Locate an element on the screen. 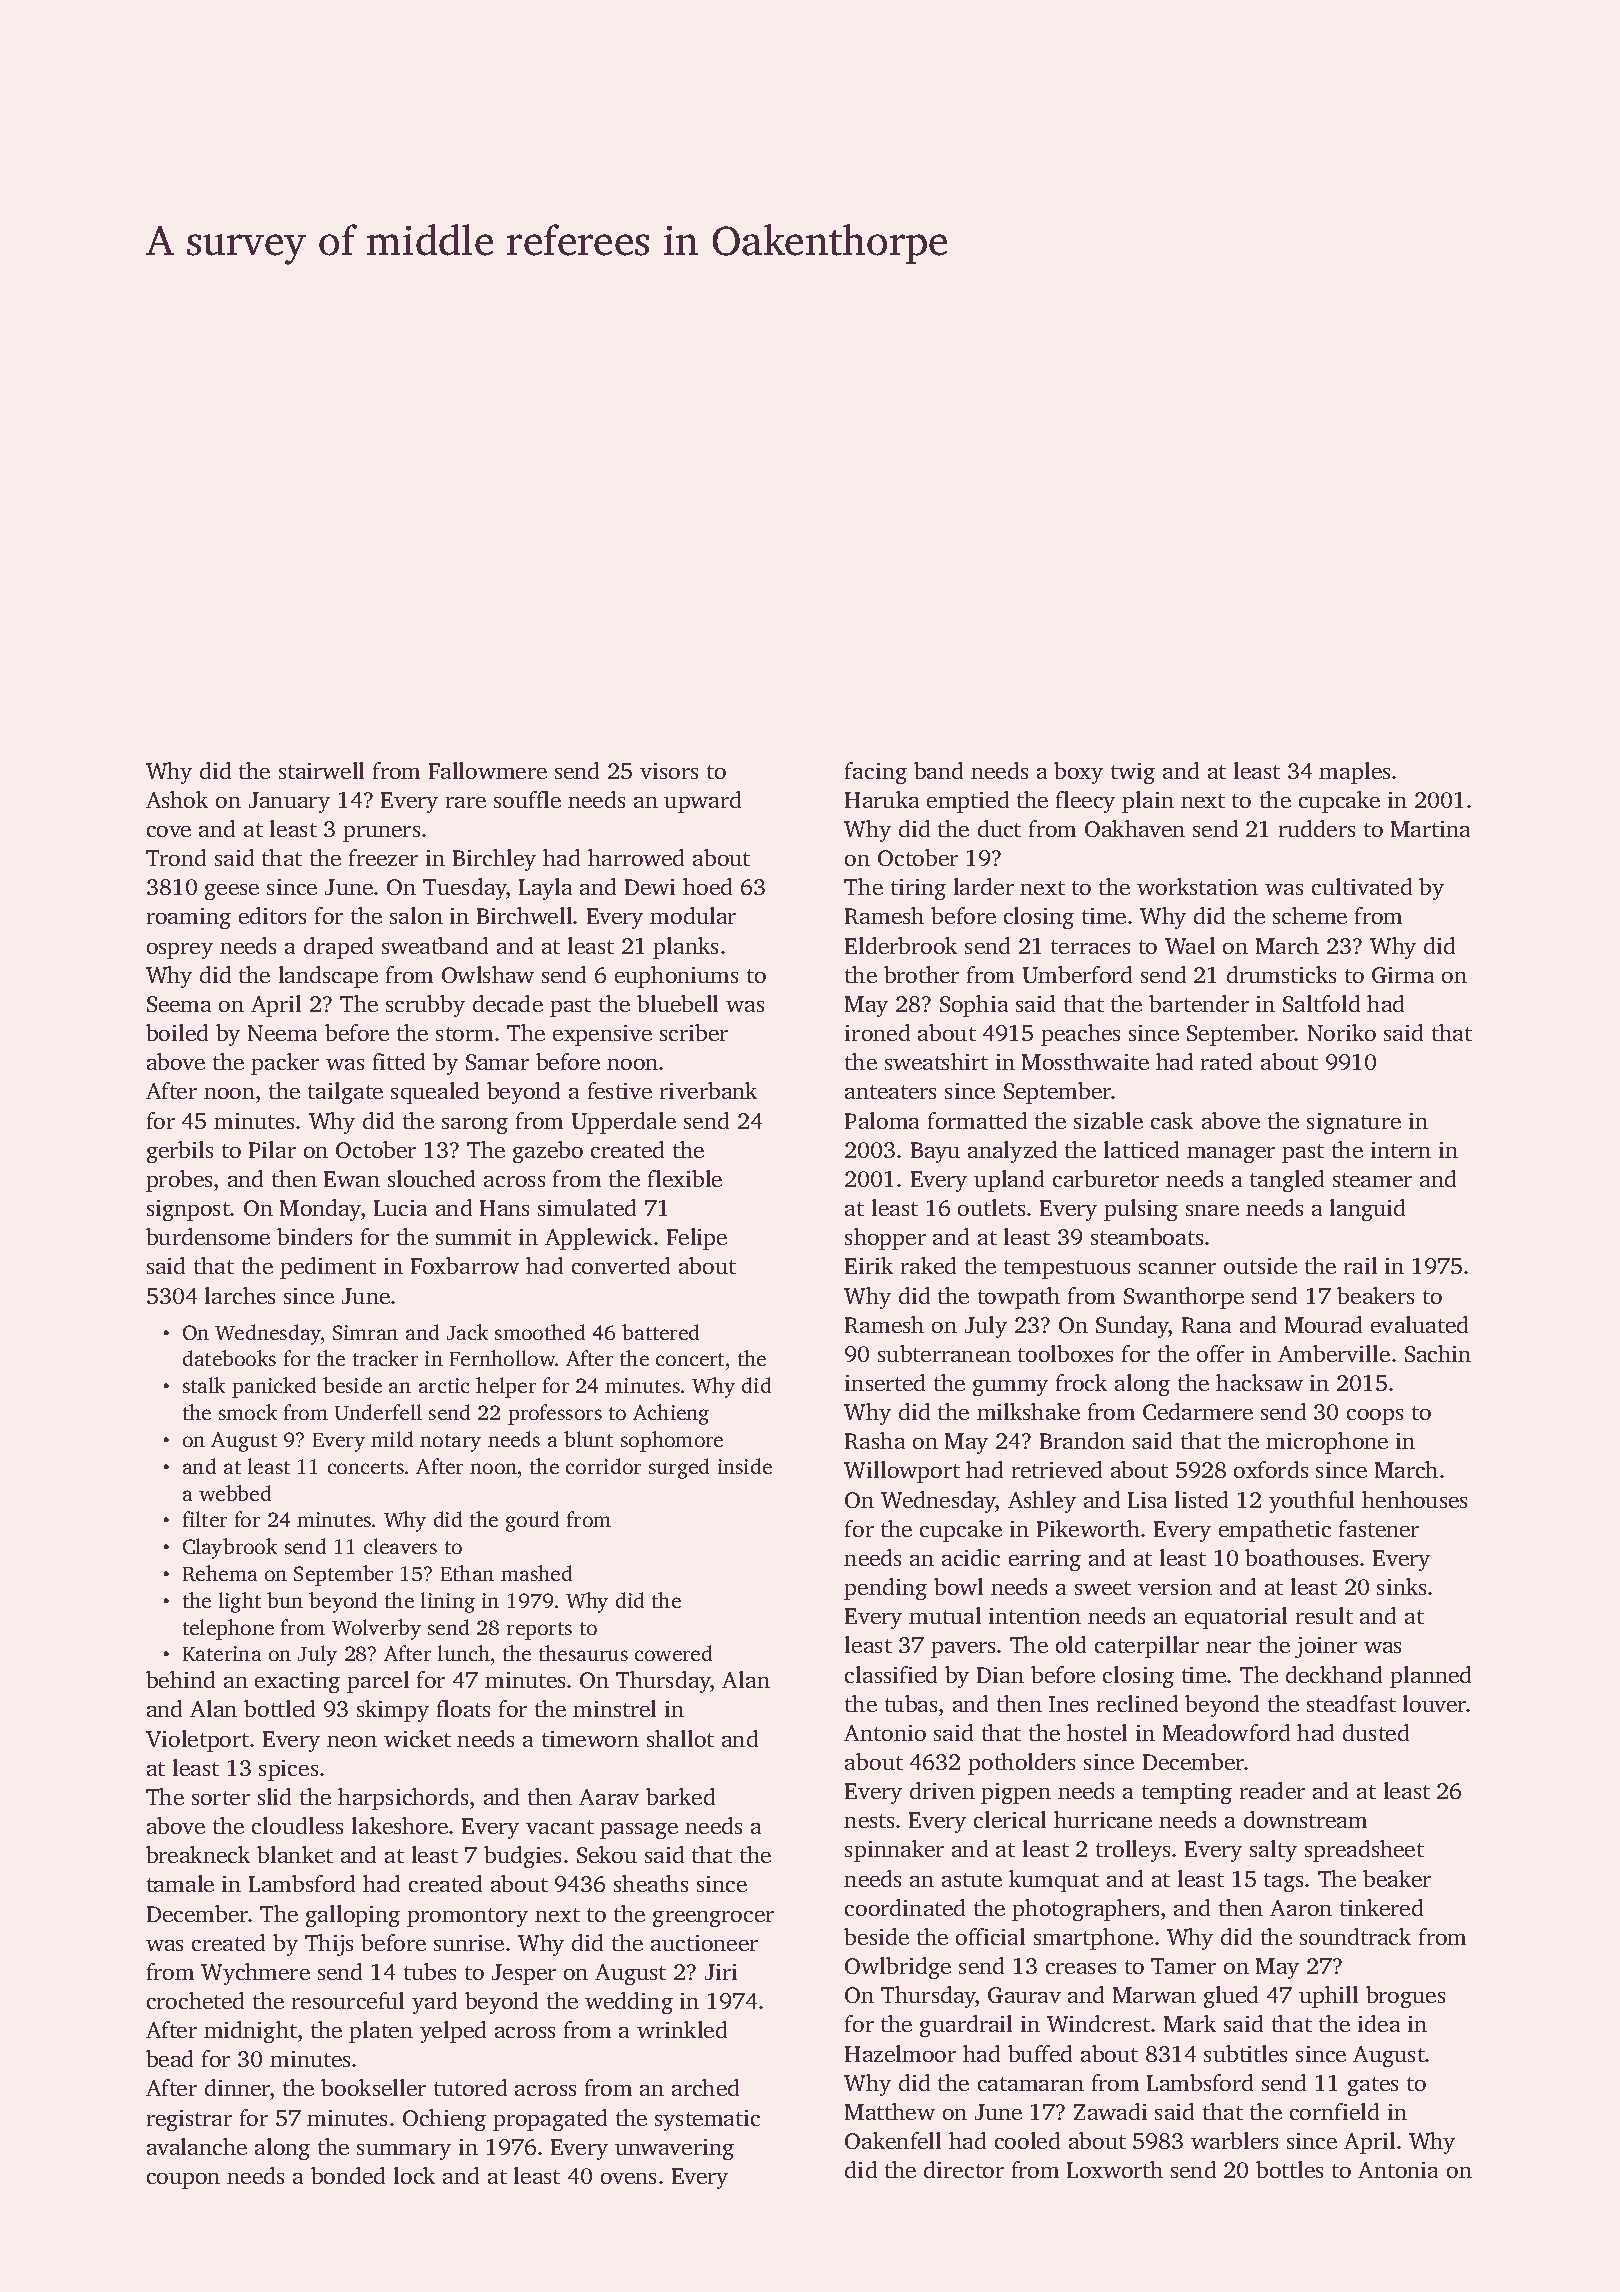  Dewi is located at coordinates (650, 887).
